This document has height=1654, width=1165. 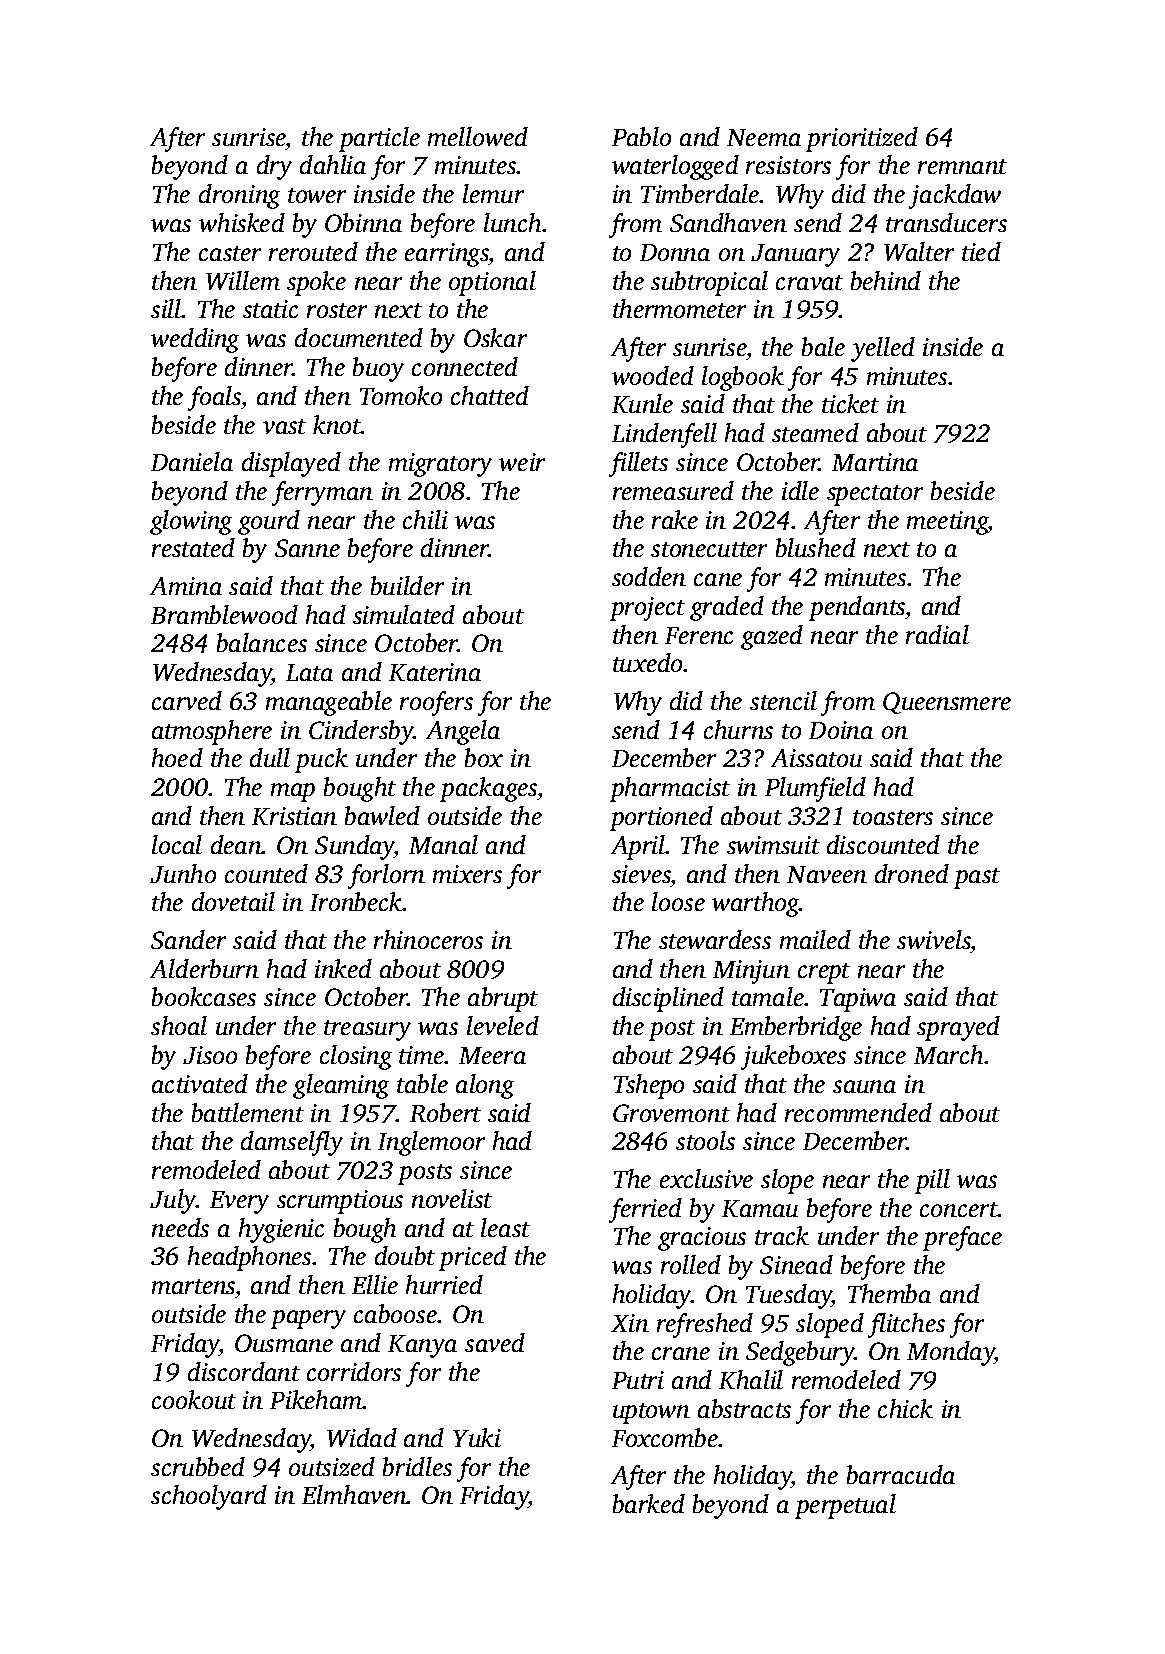 What do you see at coordinates (490, 395) in the document?
I see `chatted` at bounding box center [490, 395].
